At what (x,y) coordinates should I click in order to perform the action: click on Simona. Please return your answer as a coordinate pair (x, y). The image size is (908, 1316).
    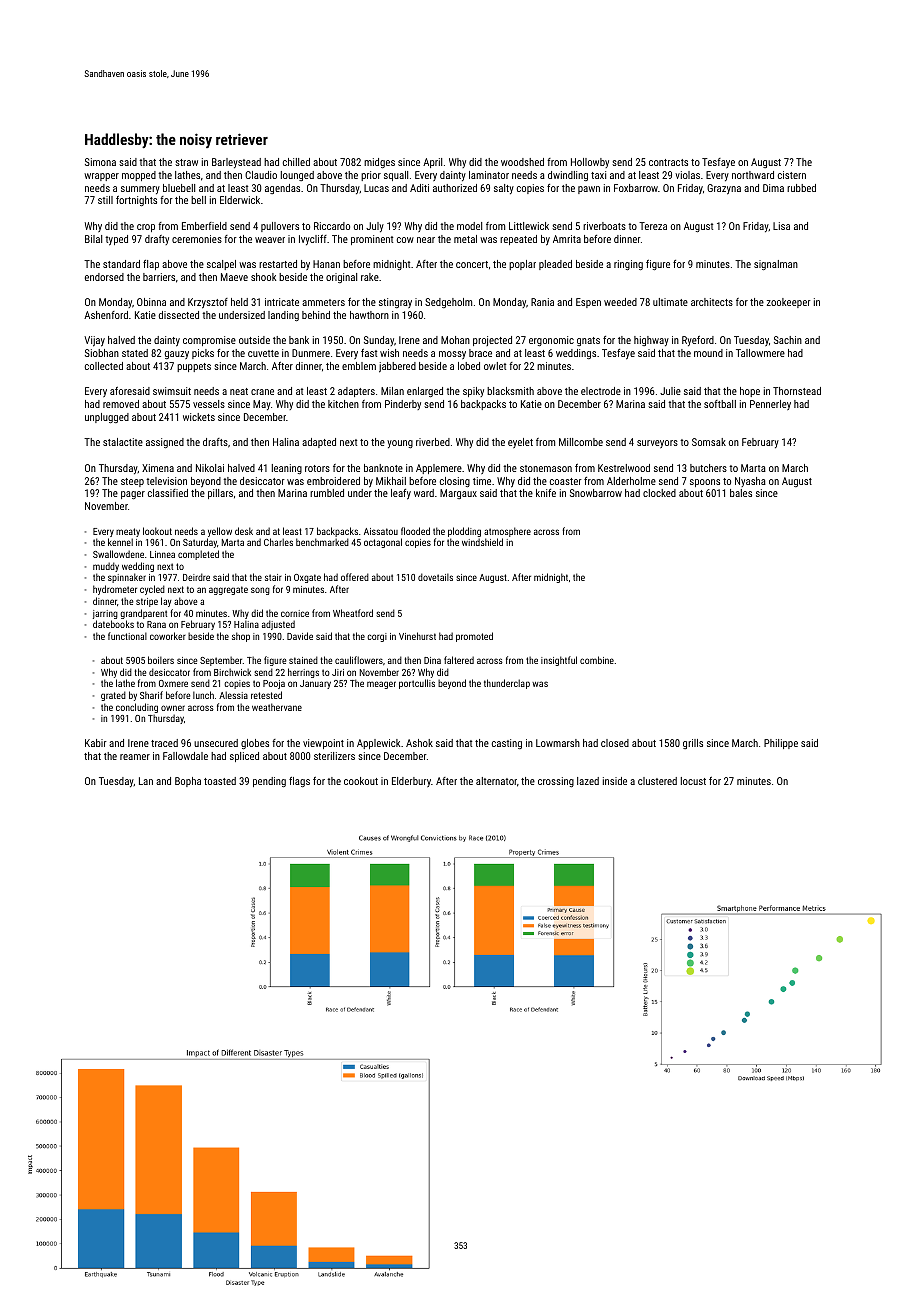
    Looking at the image, I should click on (100, 162).
